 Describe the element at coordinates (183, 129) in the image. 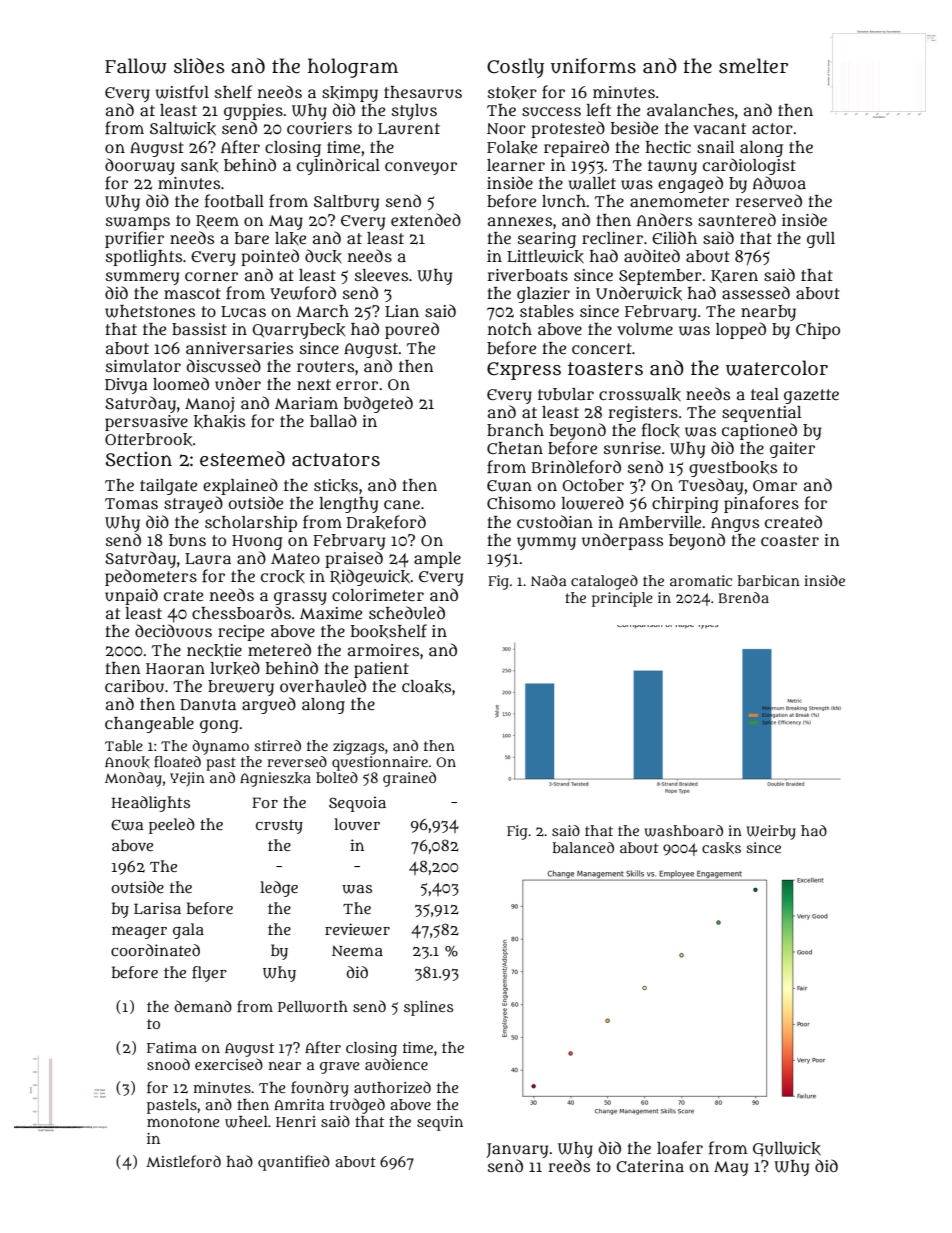

I see `Saltwick` at that location.
